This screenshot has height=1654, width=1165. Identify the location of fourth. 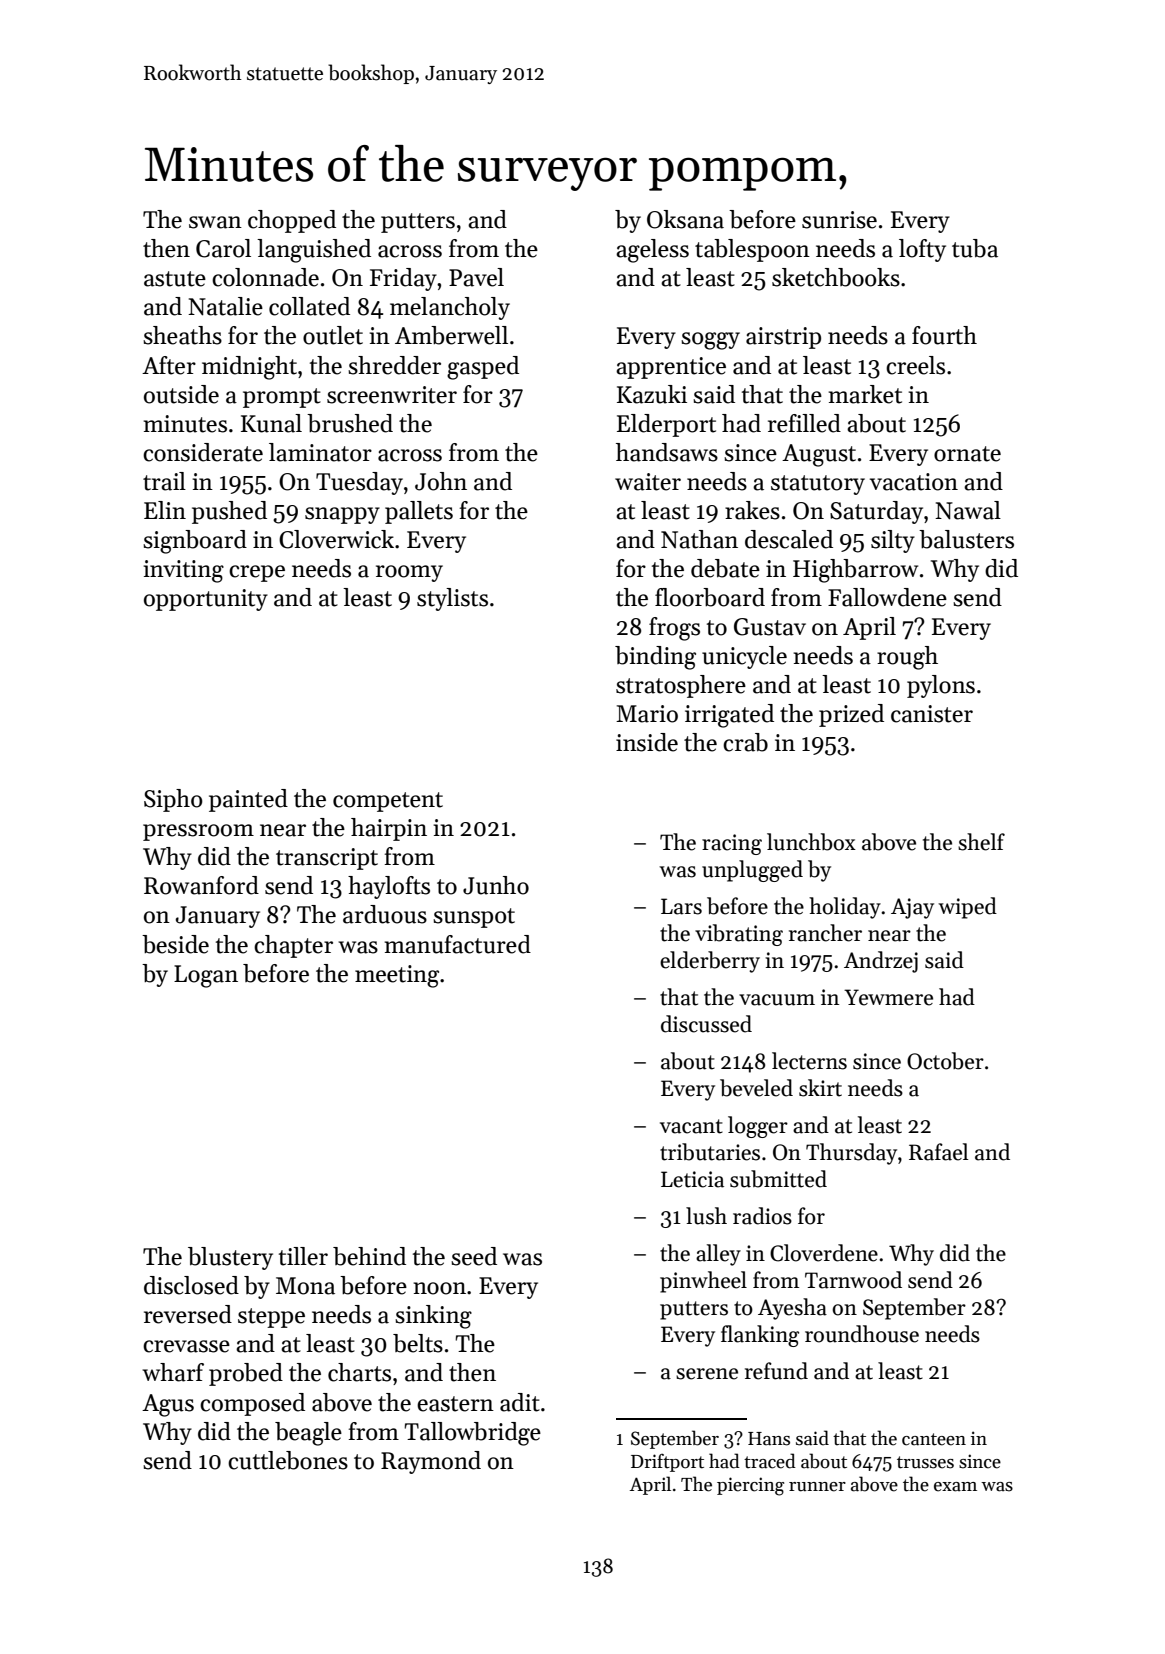
(944, 335).
